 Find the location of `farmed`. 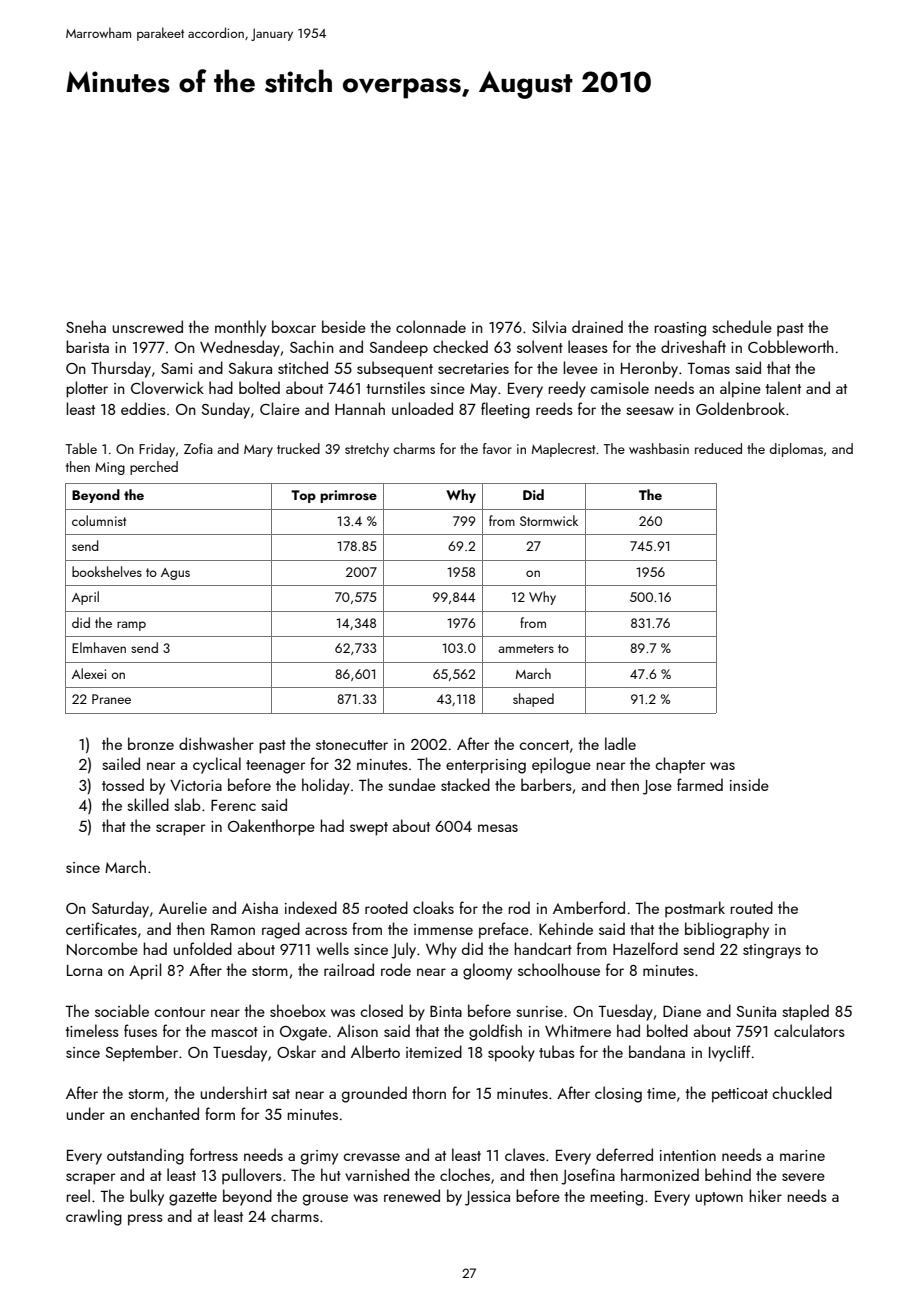

farmed is located at coordinates (700, 784).
